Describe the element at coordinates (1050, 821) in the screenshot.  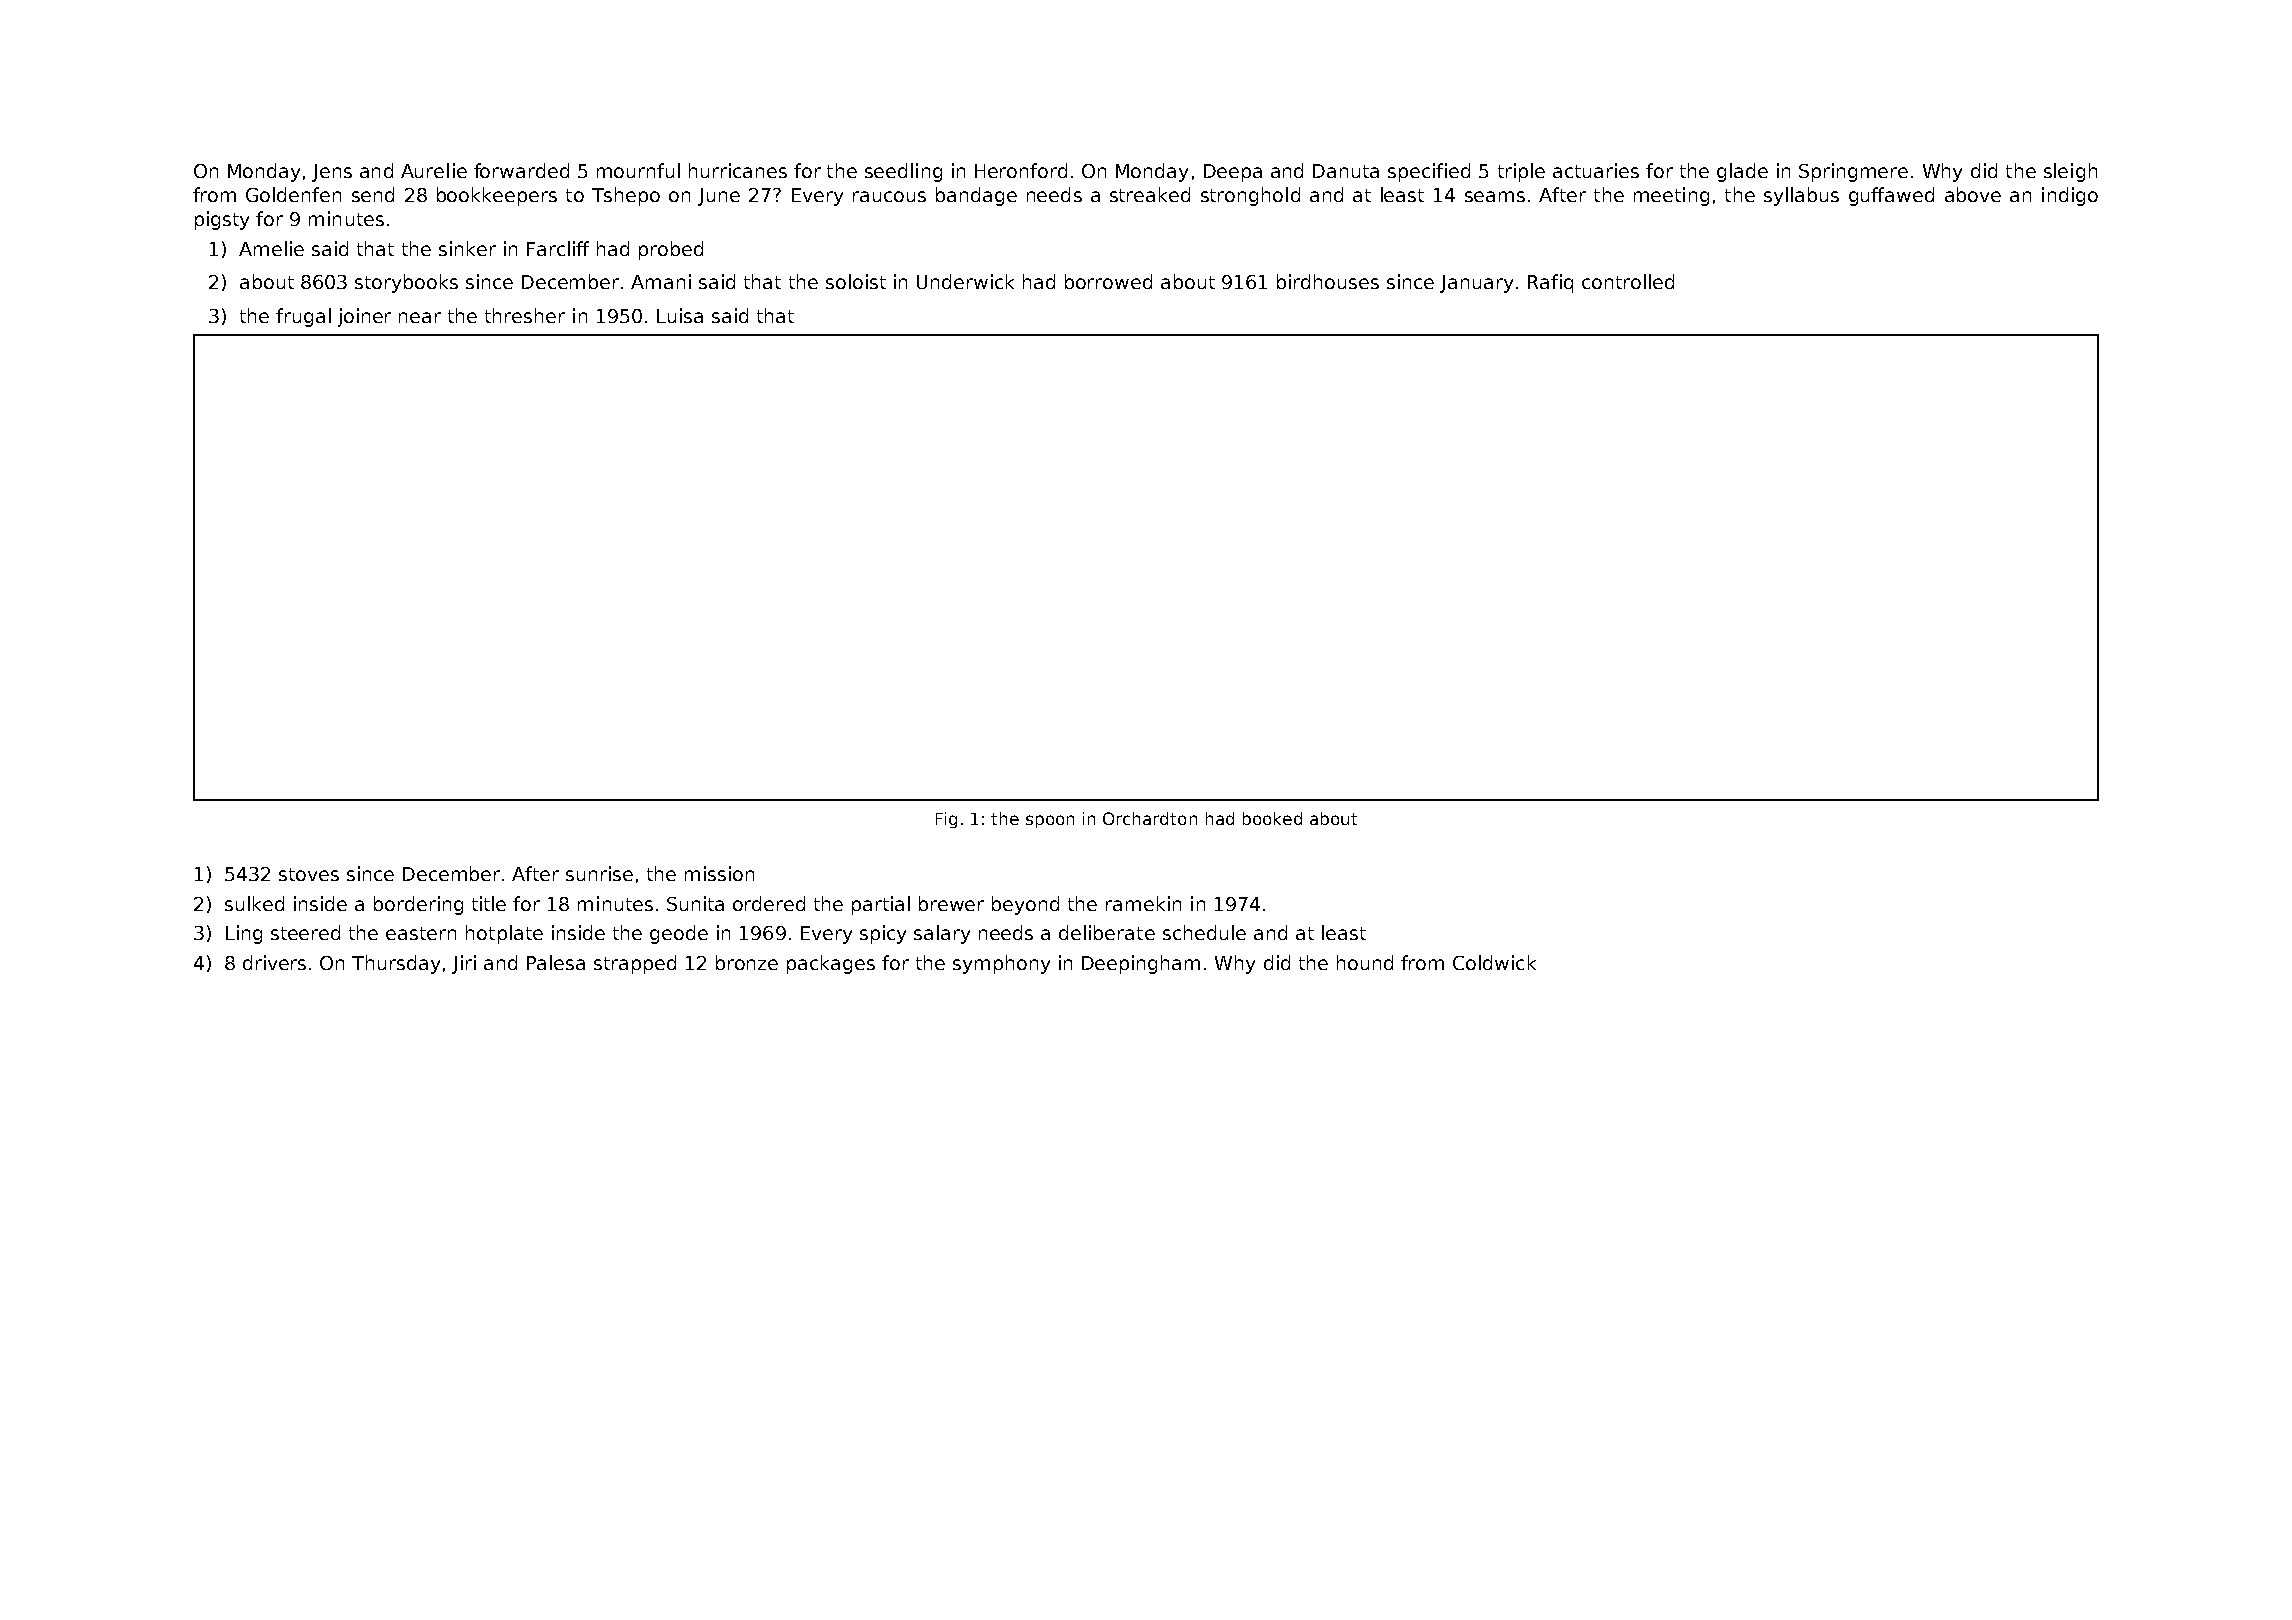
I see `spoon` at that location.
